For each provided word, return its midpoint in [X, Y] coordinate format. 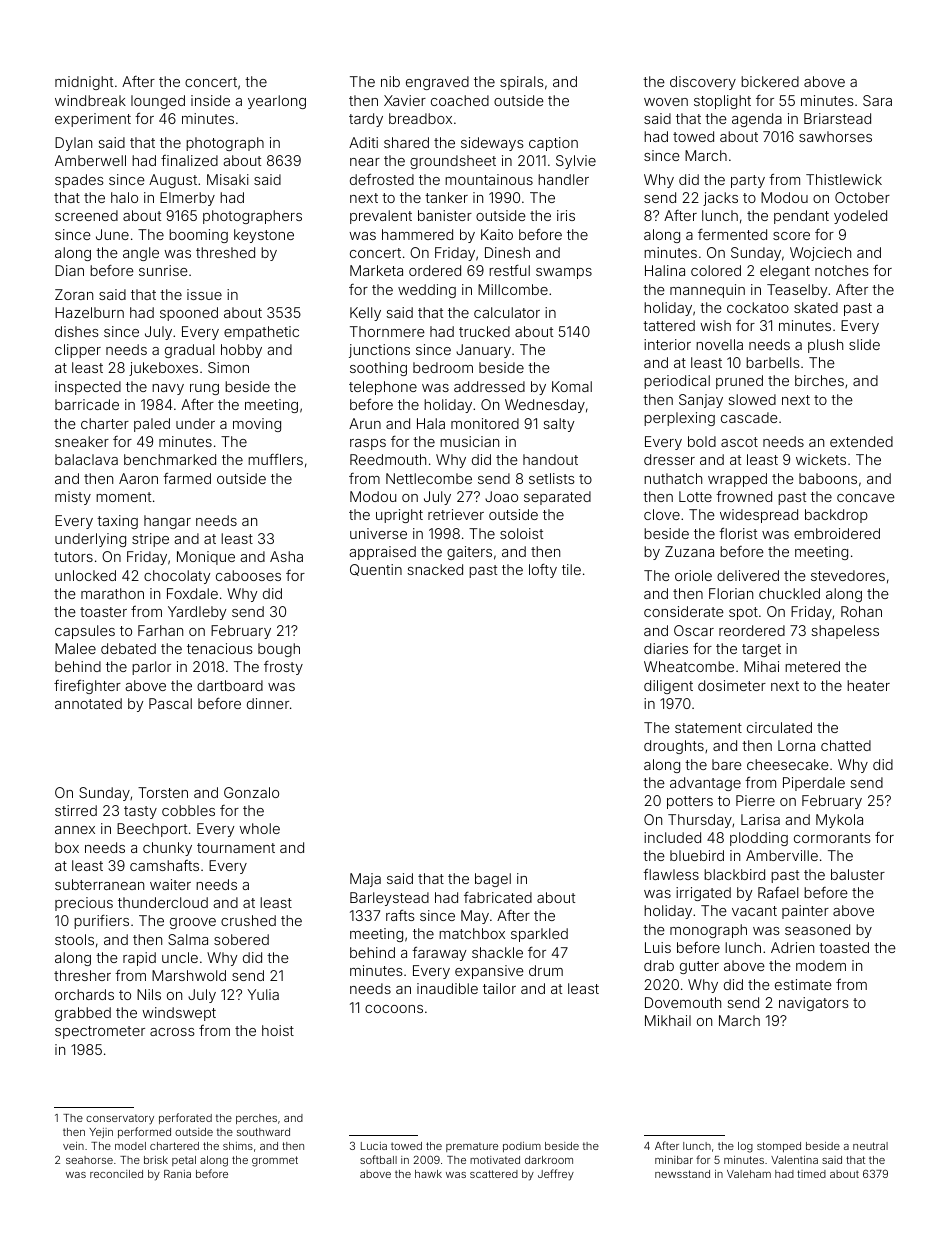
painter [805, 912]
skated [816, 307]
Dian [69, 270]
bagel [493, 880]
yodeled [860, 217]
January [483, 351]
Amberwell [90, 160]
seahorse [89, 1160]
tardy [366, 120]
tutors [73, 557]
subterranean [99, 884]
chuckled [789, 593]
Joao [501, 496]
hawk [428, 1174]
